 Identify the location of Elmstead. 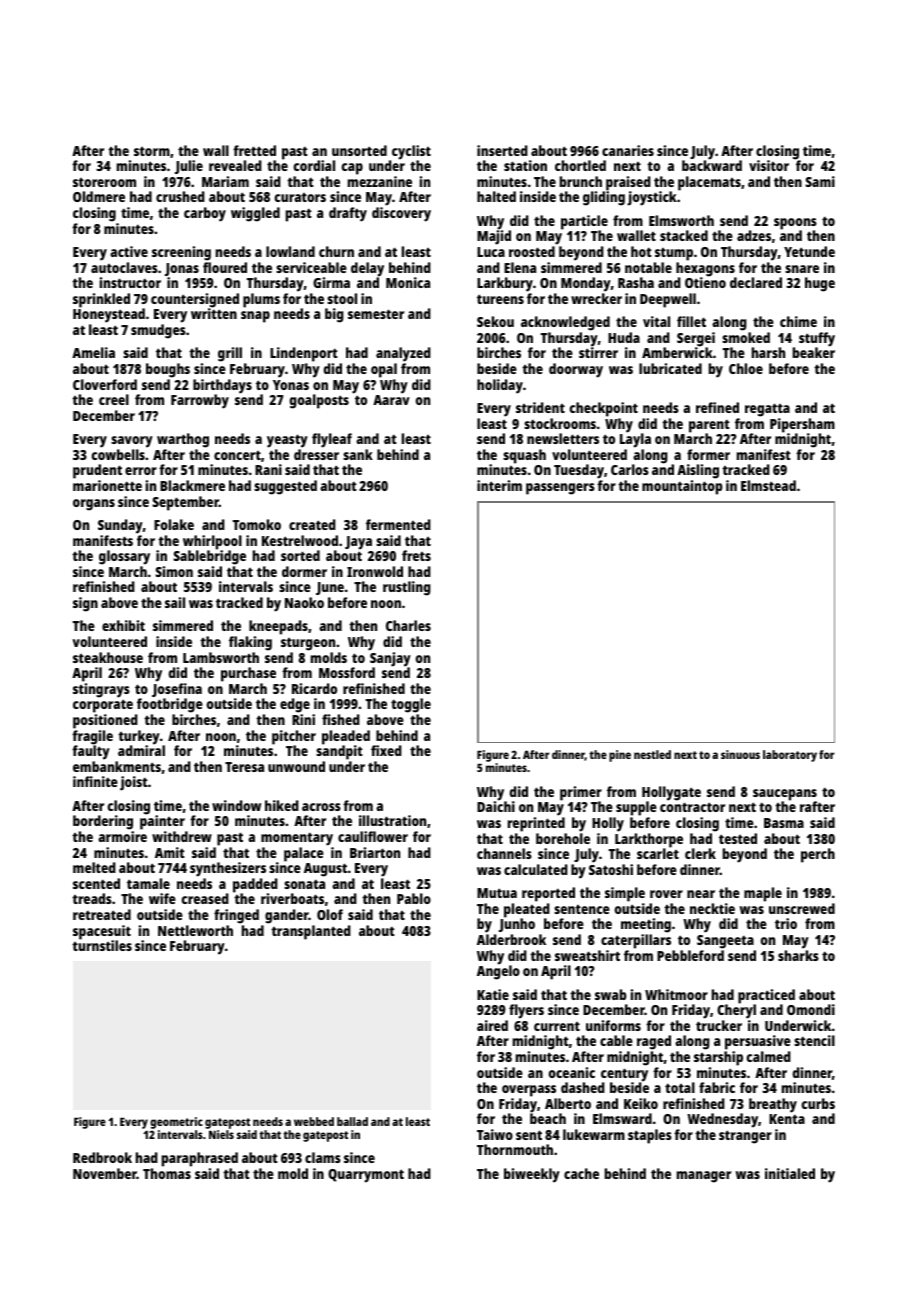
(768, 485).
